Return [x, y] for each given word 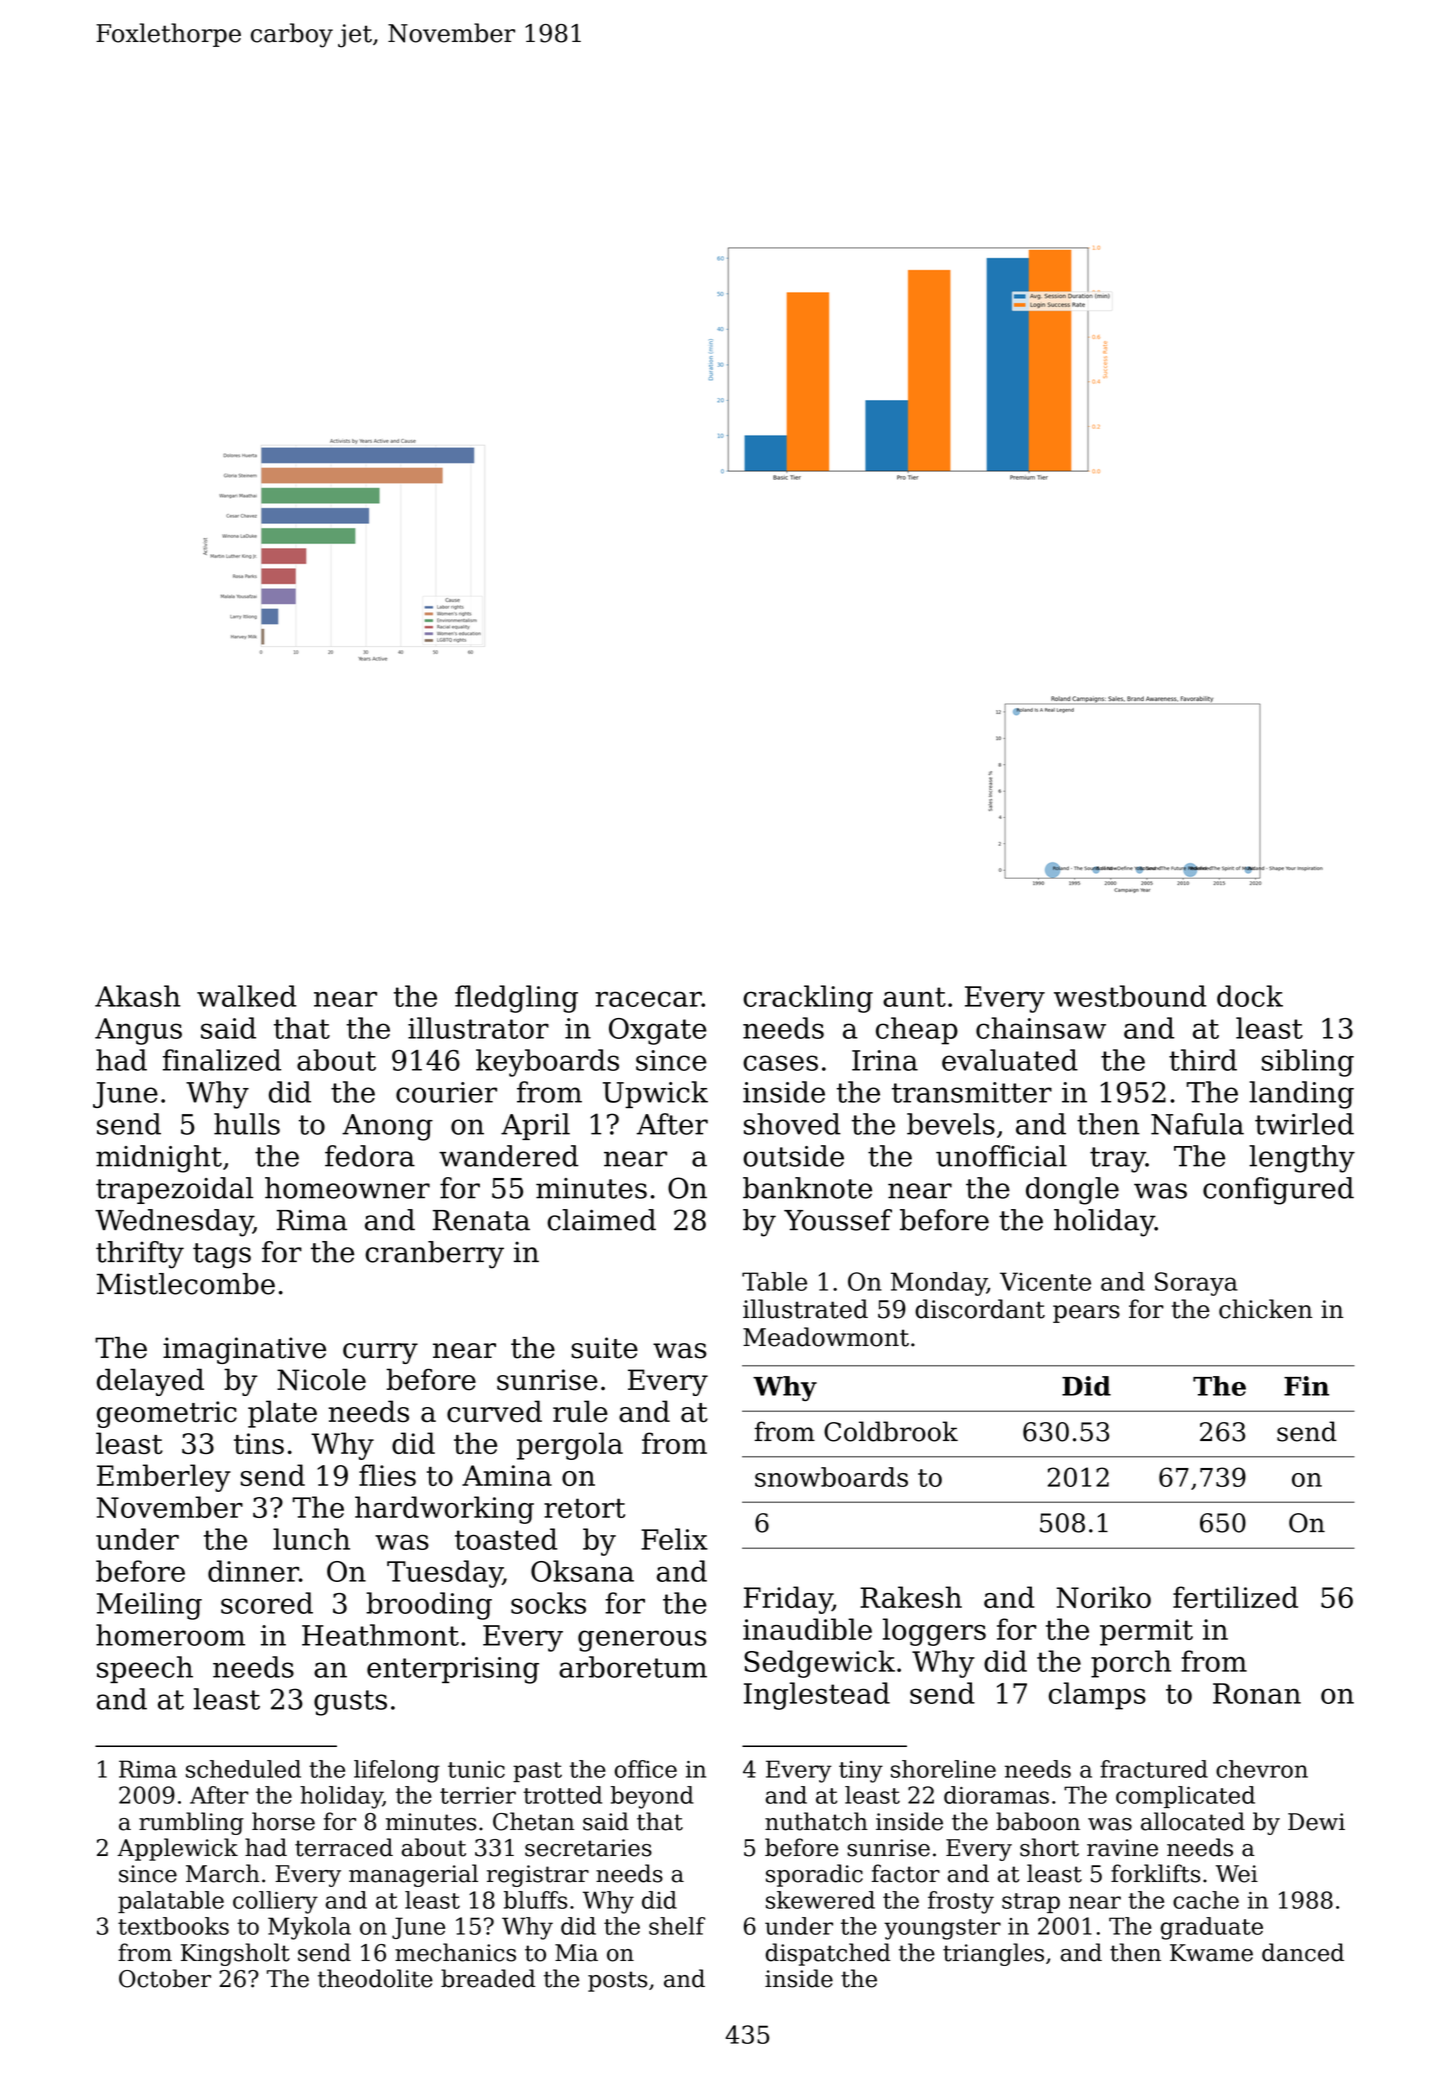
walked [246, 996]
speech [145, 1669]
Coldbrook [891, 1431]
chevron [1262, 1769]
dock [1250, 996]
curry [380, 1353]
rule [580, 1411]
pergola [570, 1446]
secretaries [588, 1848]
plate [282, 1414]
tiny [861, 1772]
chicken [1265, 1309]
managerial [413, 1875]
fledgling [516, 999]
